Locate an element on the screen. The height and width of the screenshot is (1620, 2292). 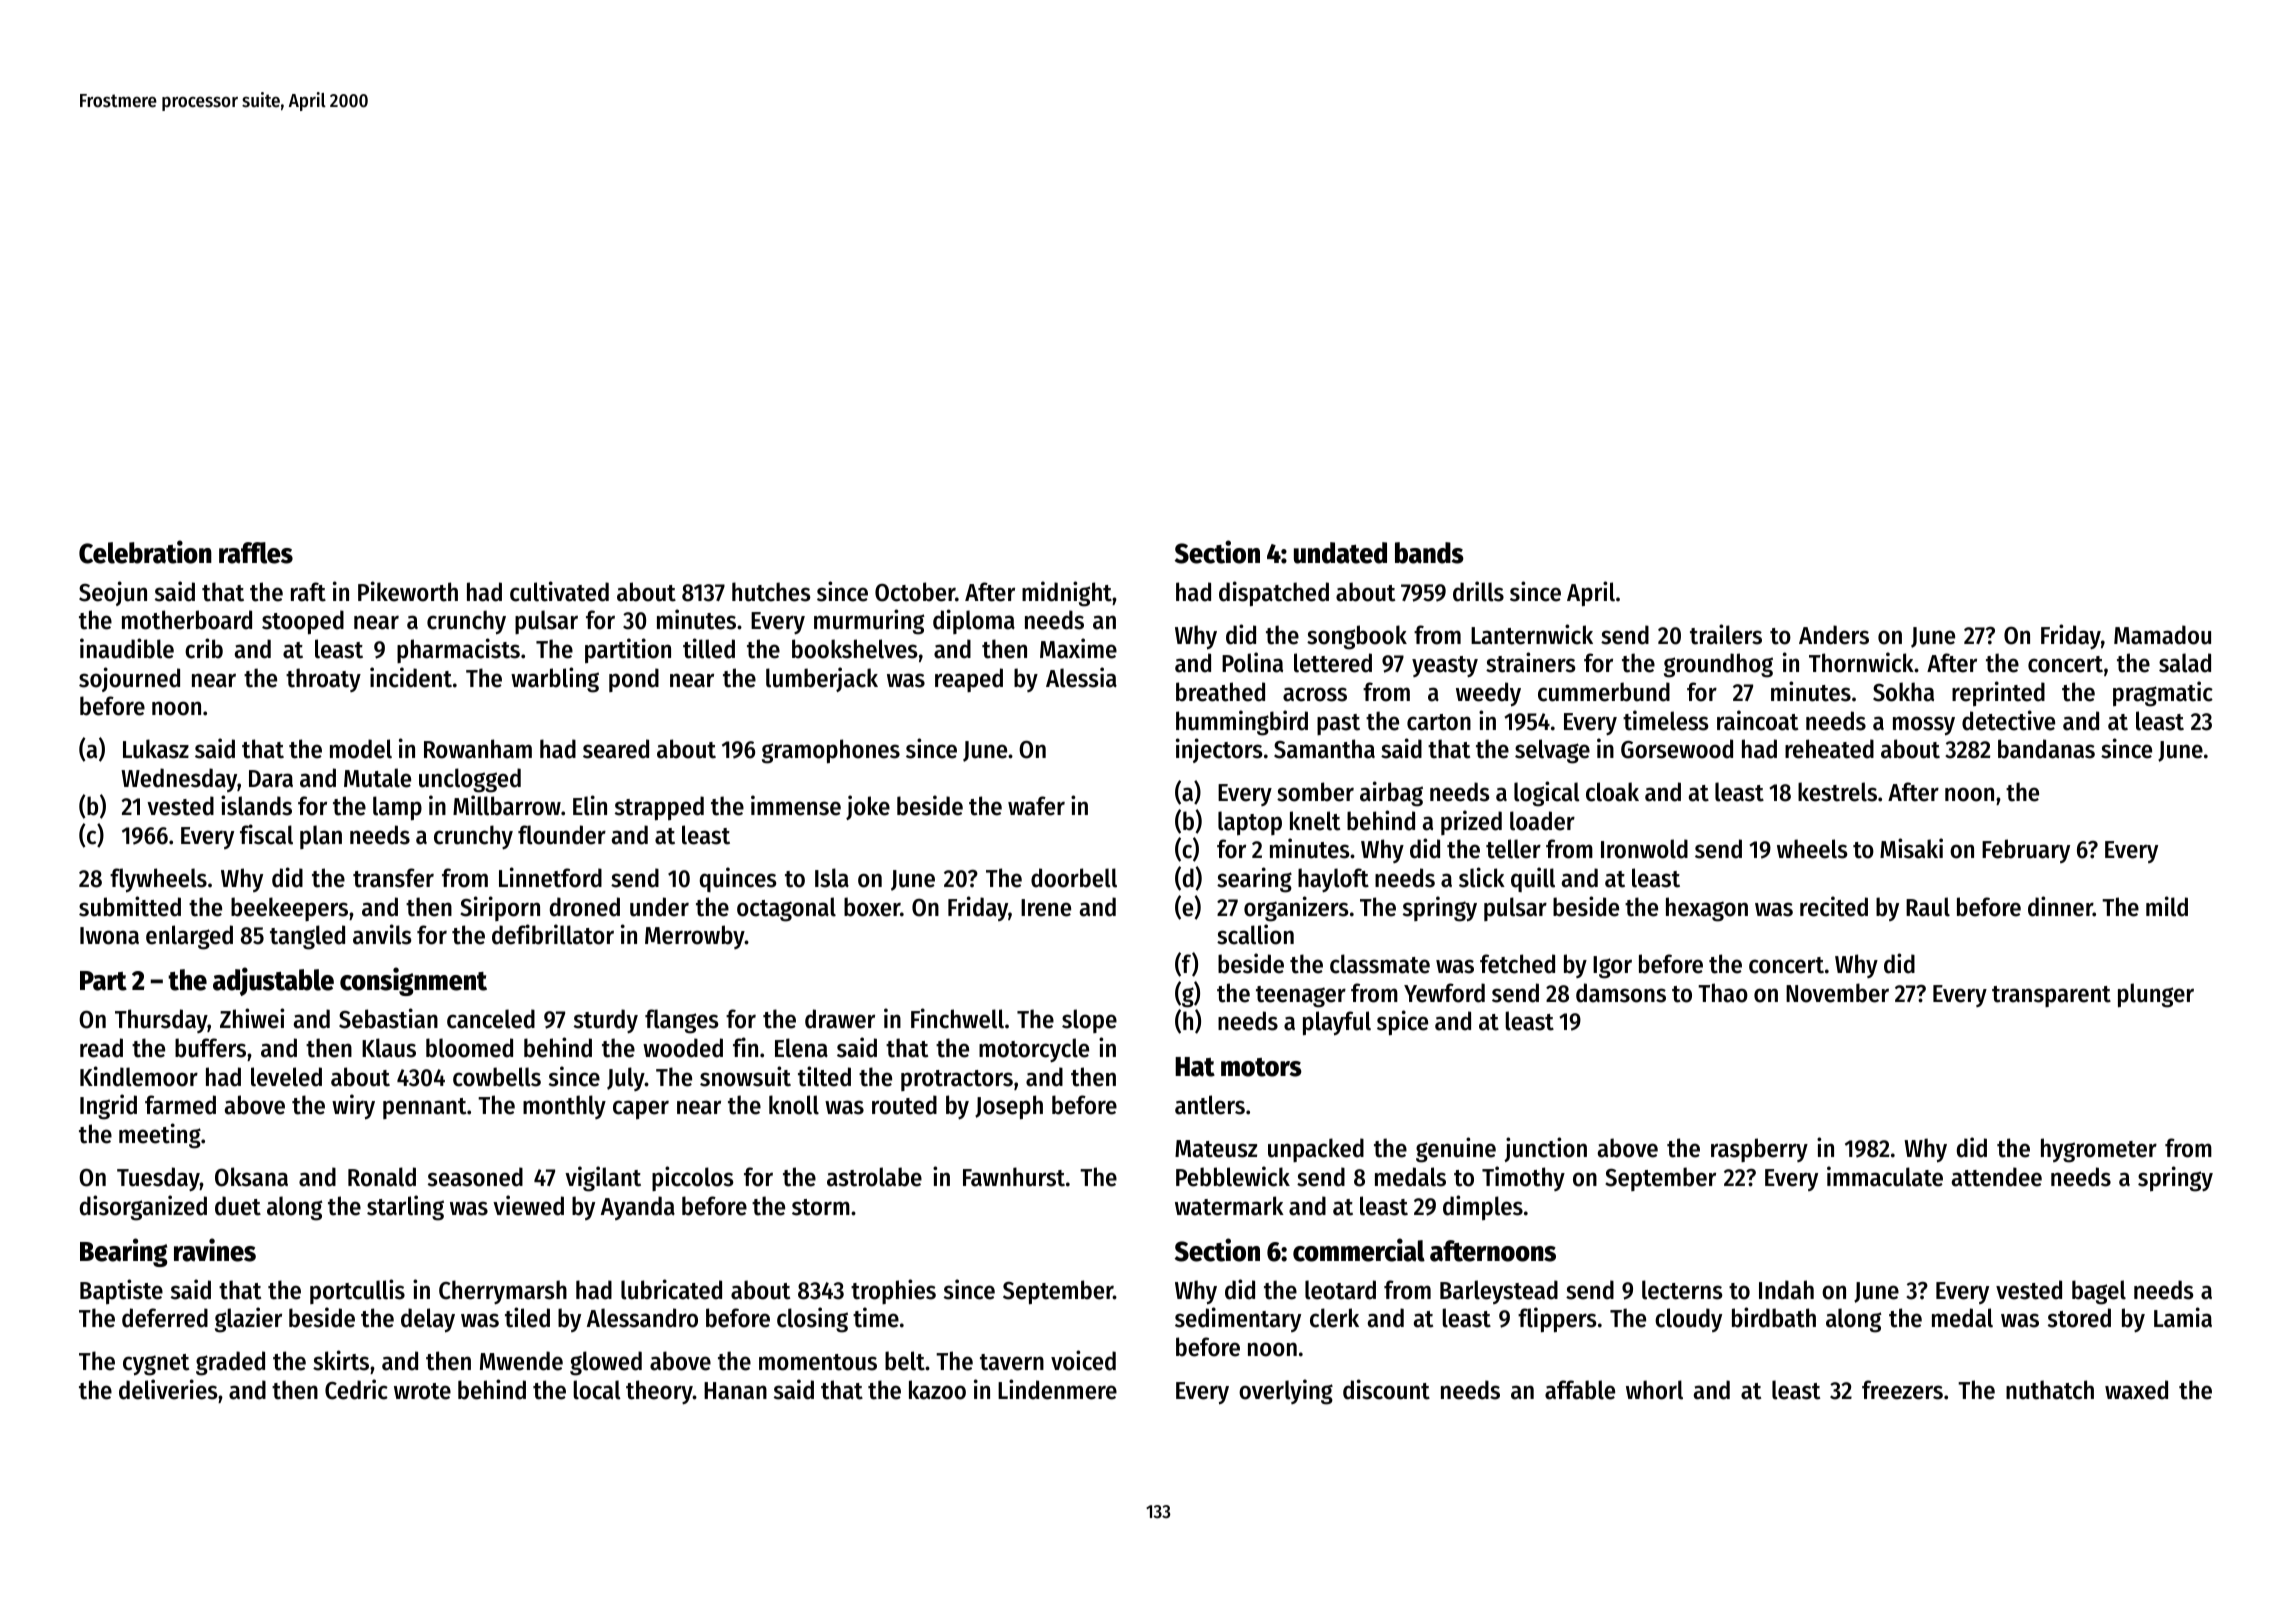
local is located at coordinates (597, 1390).
